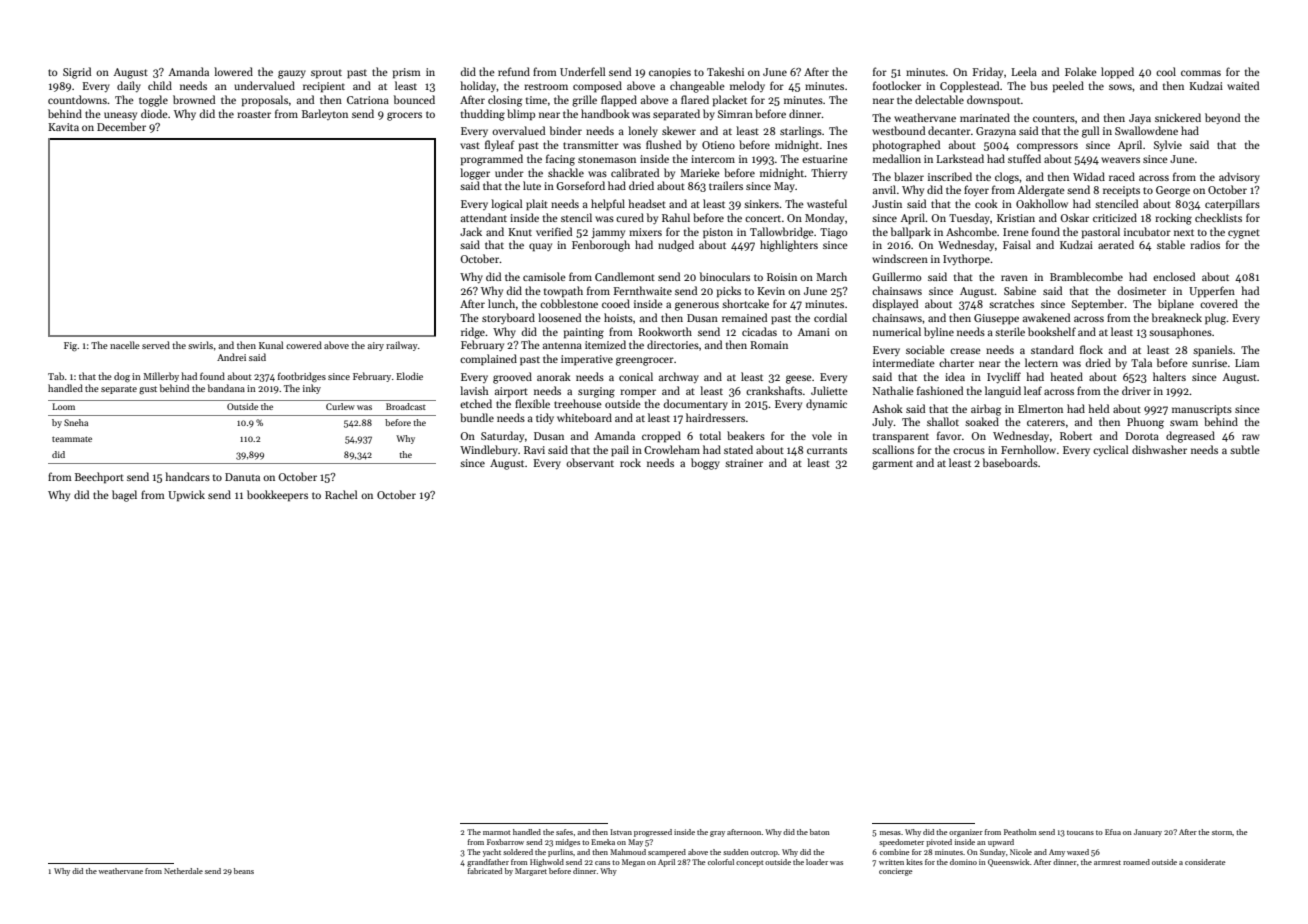  What do you see at coordinates (1040, 408) in the document?
I see `Elmerton` at bounding box center [1040, 408].
